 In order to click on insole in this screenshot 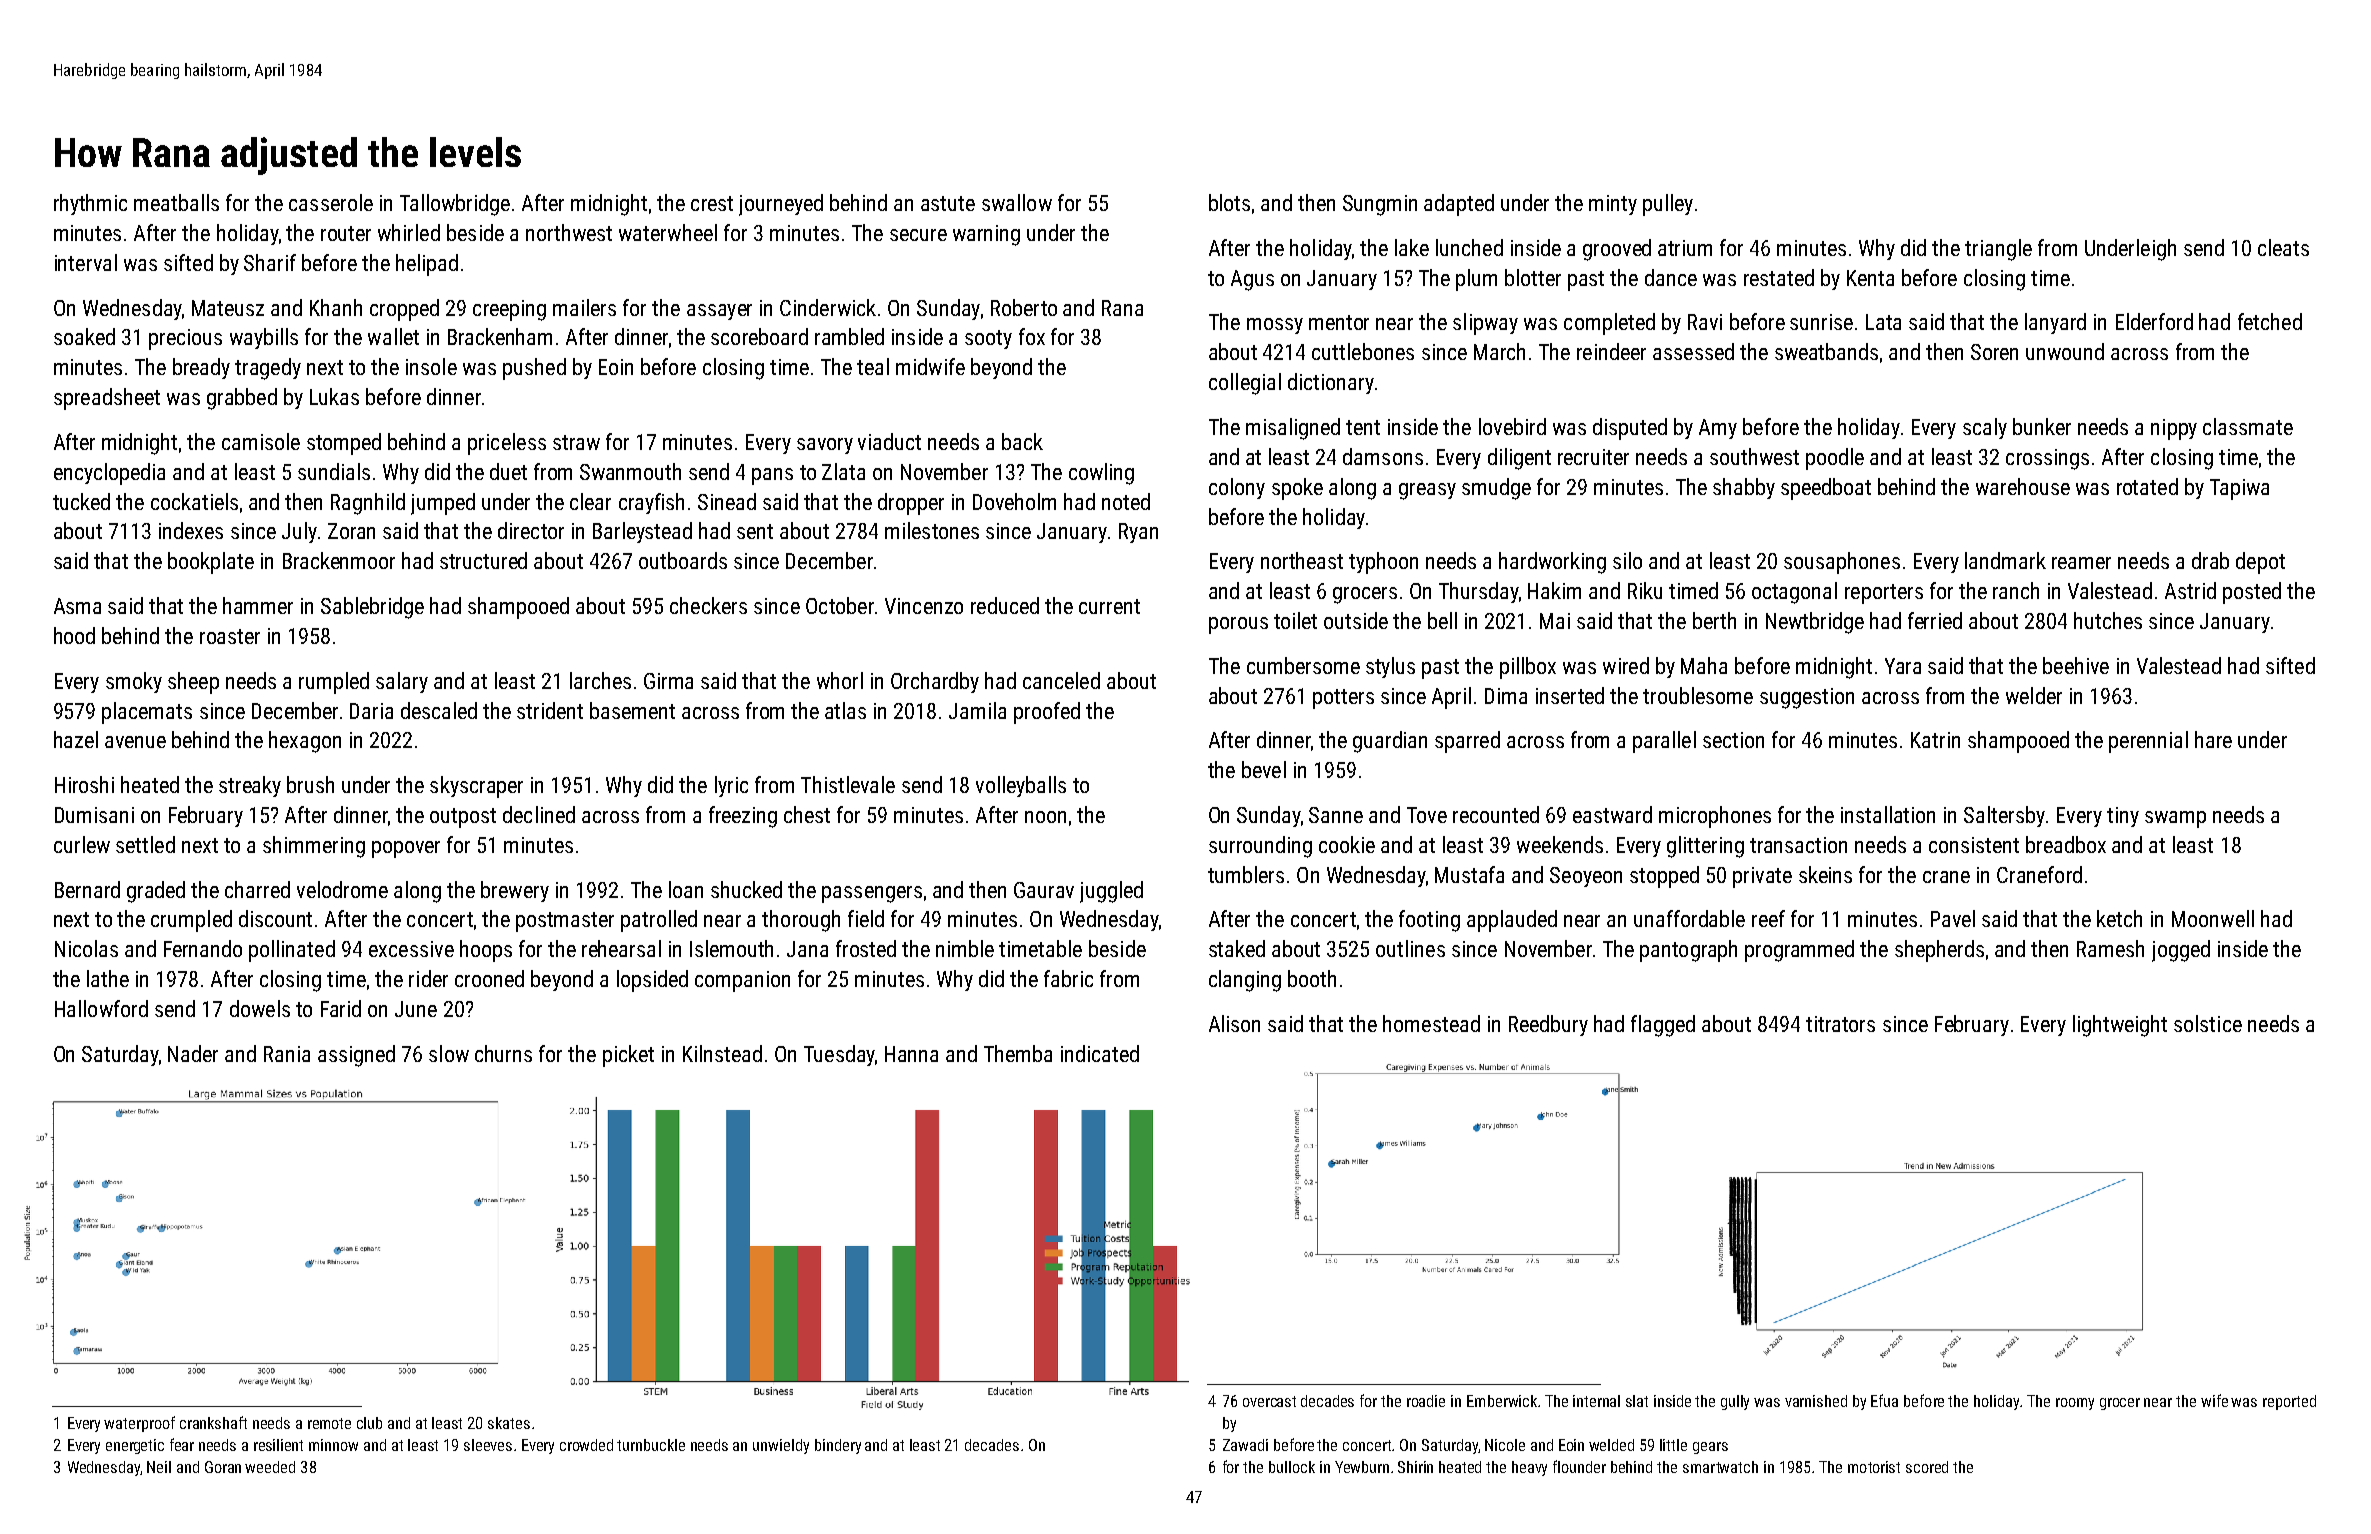, I will do `click(431, 366)`.
